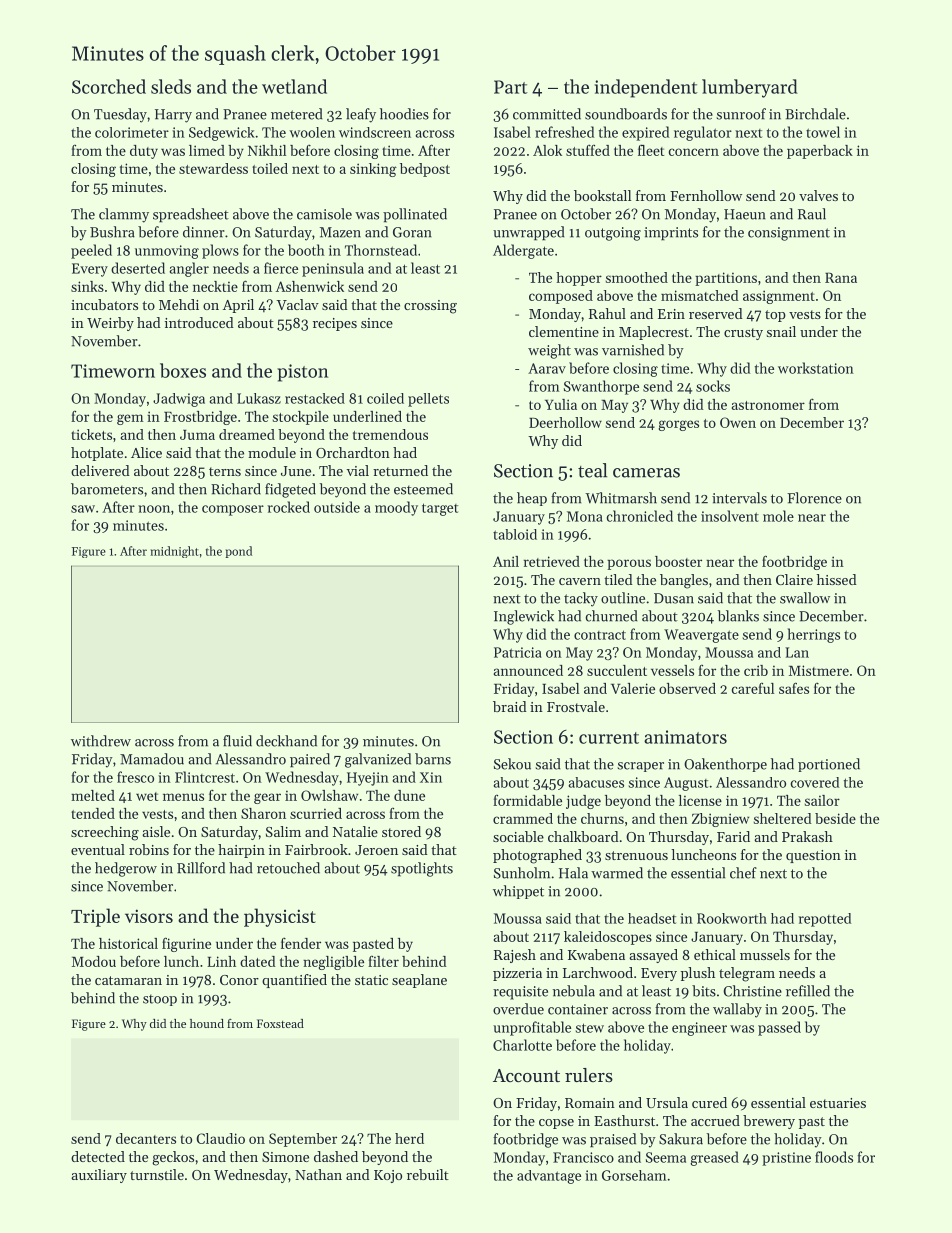  Describe the element at coordinates (646, 473) in the screenshot. I see `cameras` at that location.
